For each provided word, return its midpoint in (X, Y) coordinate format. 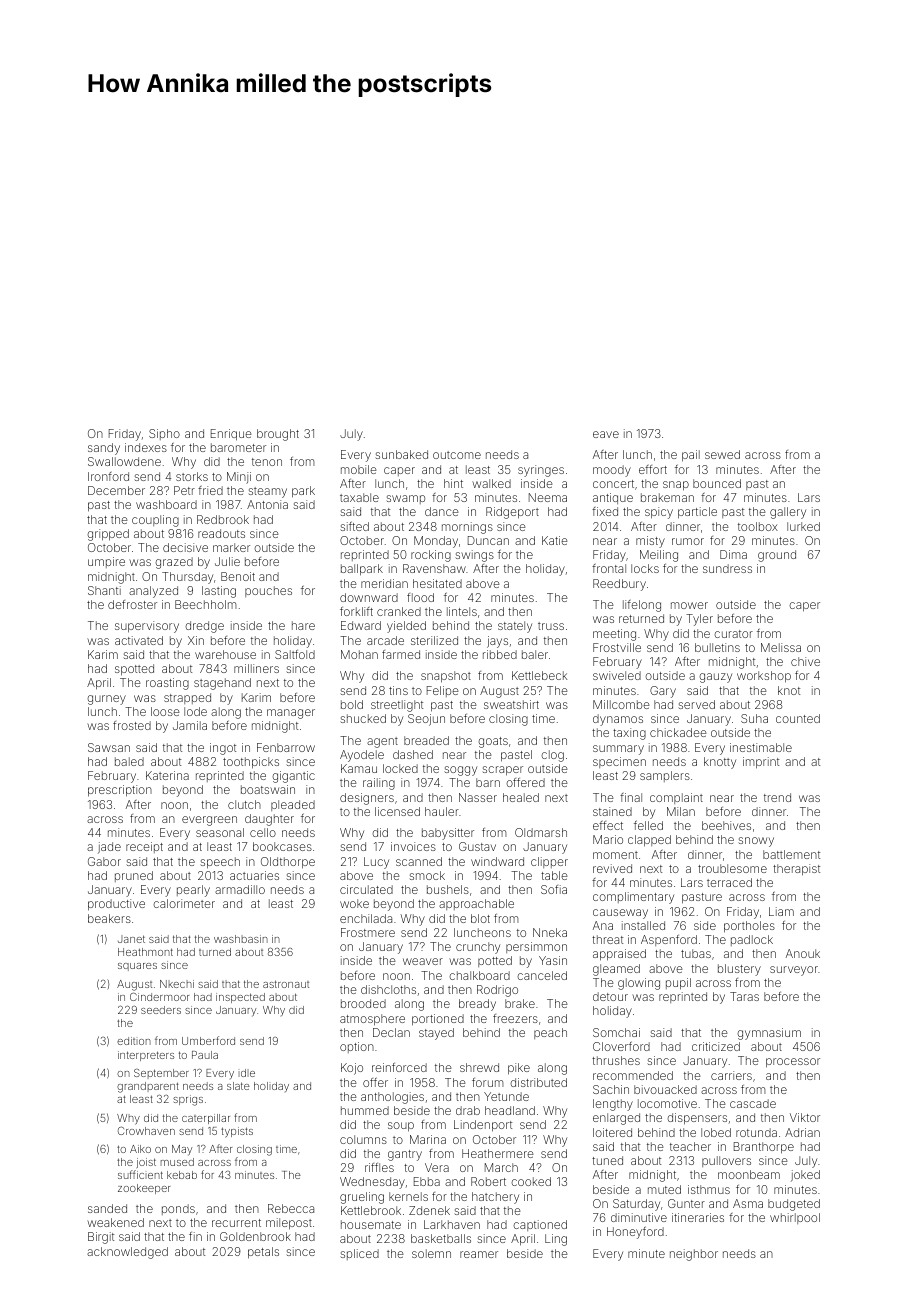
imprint (761, 763)
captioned (540, 1225)
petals (263, 1253)
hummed (365, 1110)
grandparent (148, 1087)
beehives (726, 825)
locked (400, 768)
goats (493, 742)
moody (612, 471)
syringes (541, 471)
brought (278, 435)
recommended (633, 1075)
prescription (120, 791)
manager (291, 714)
